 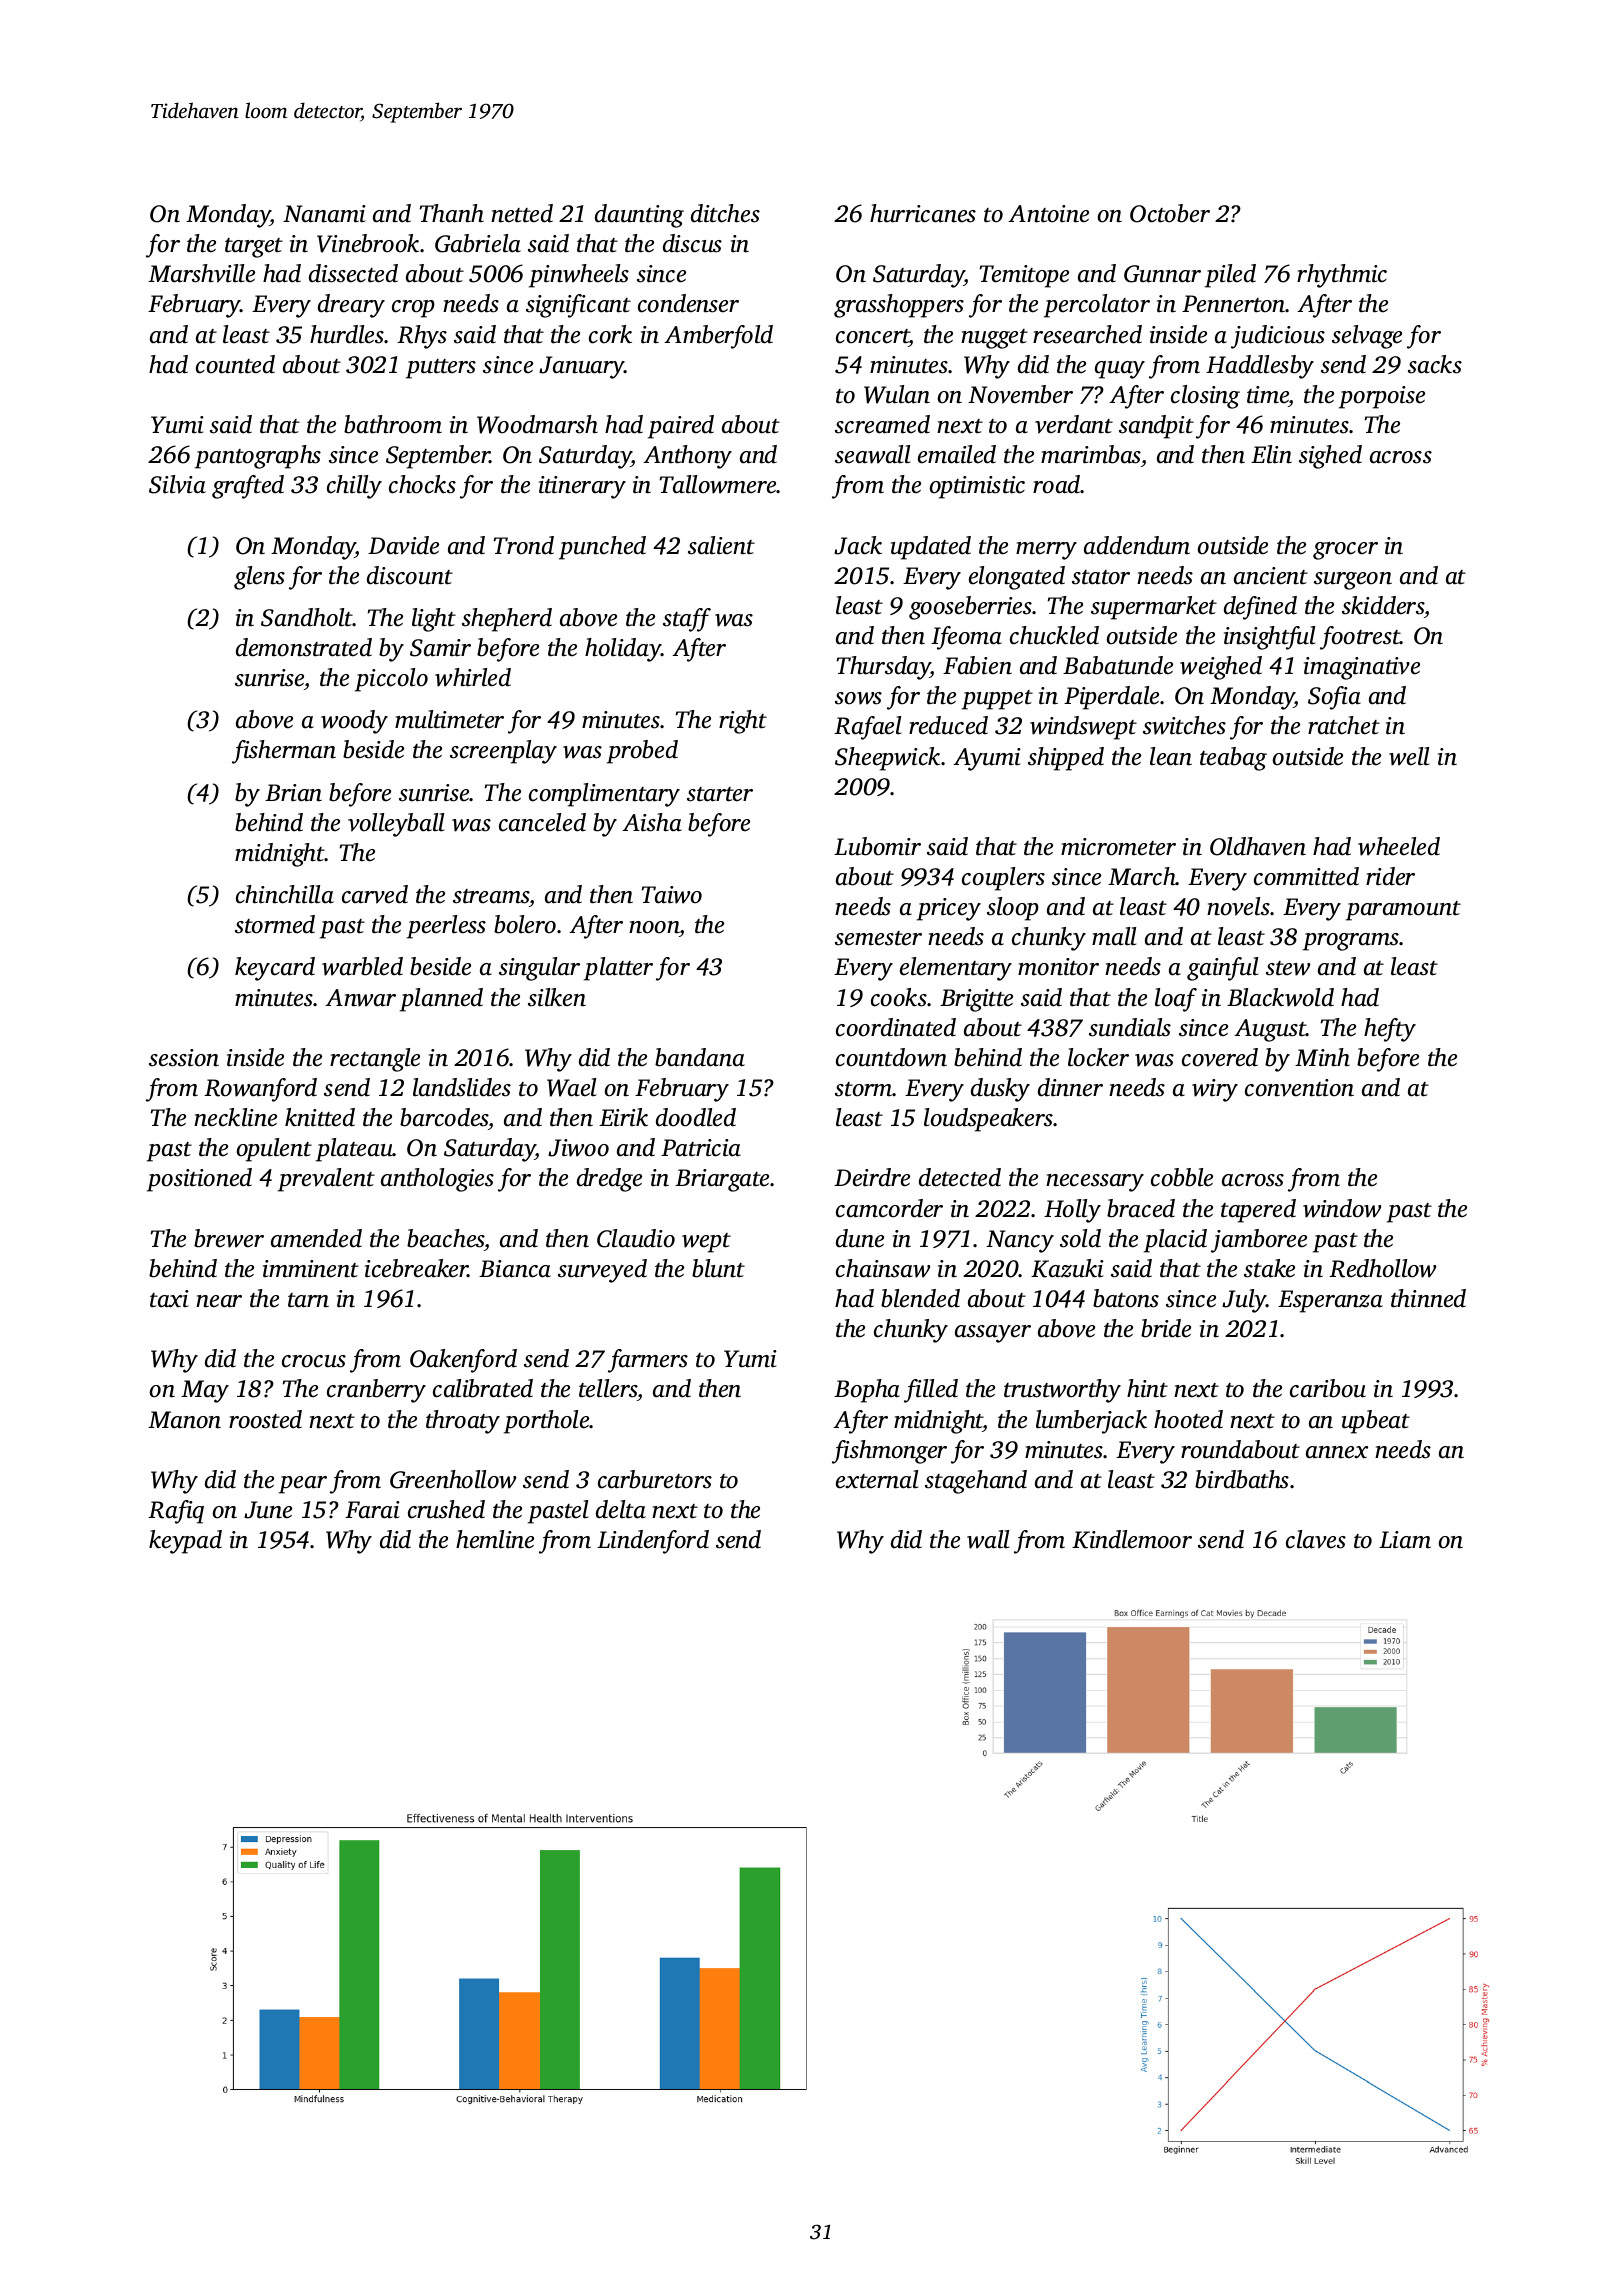 I want to click on daunting, so click(x=639, y=216).
